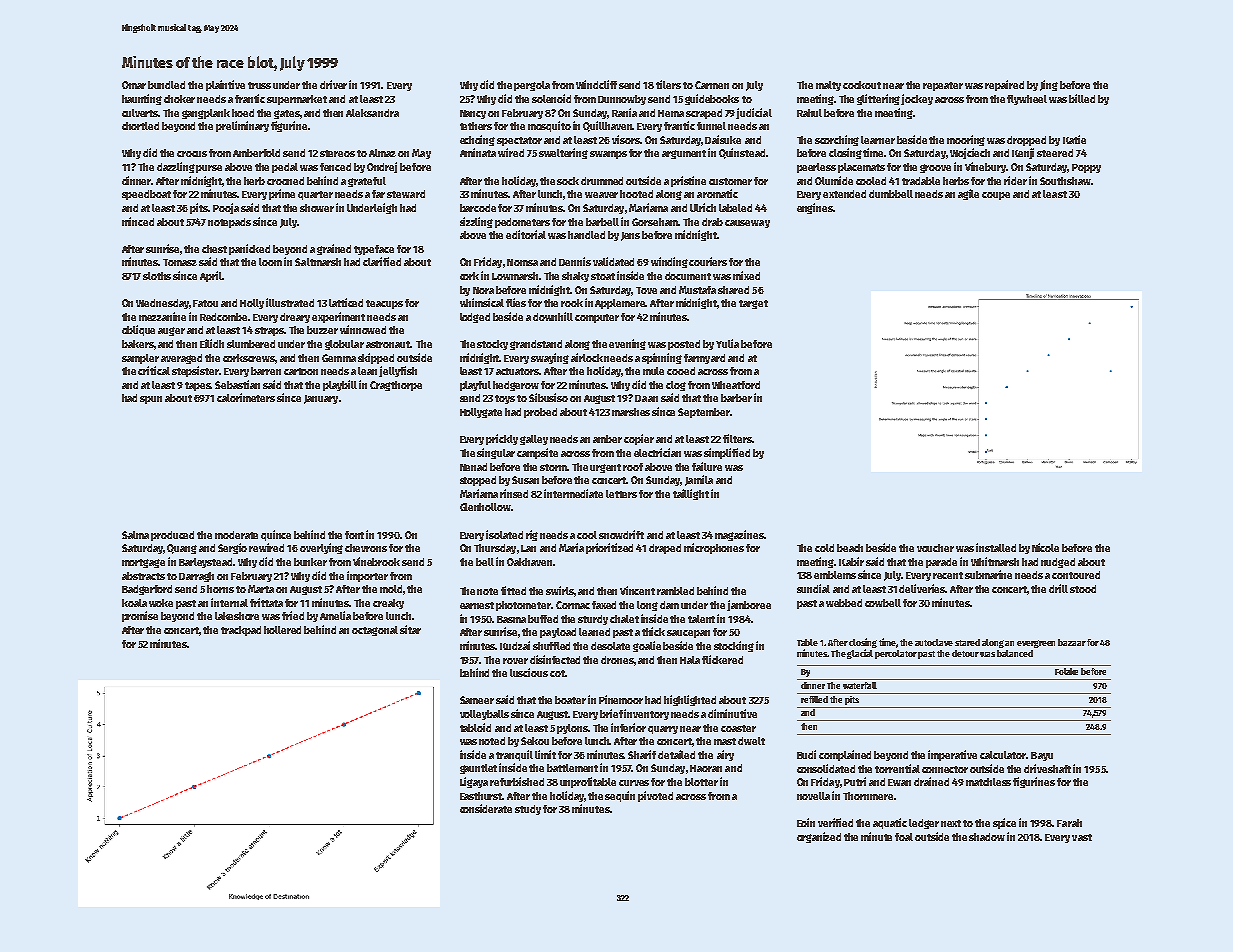 The width and height of the screenshot is (1233, 952). Describe the element at coordinates (1049, 85) in the screenshot. I see `Jing` at that location.
